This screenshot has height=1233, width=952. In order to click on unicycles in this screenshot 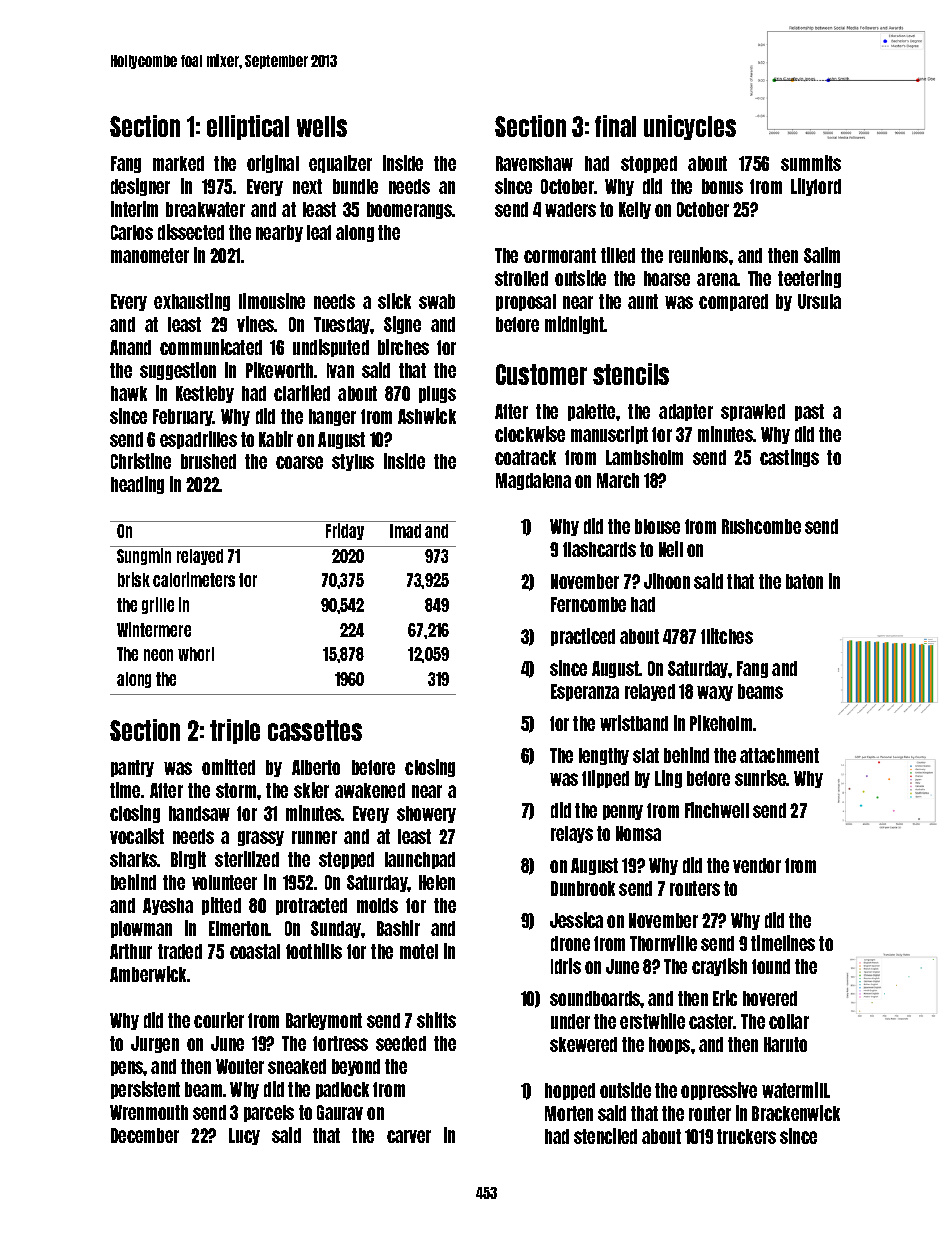, I will do `click(690, 127)`.
